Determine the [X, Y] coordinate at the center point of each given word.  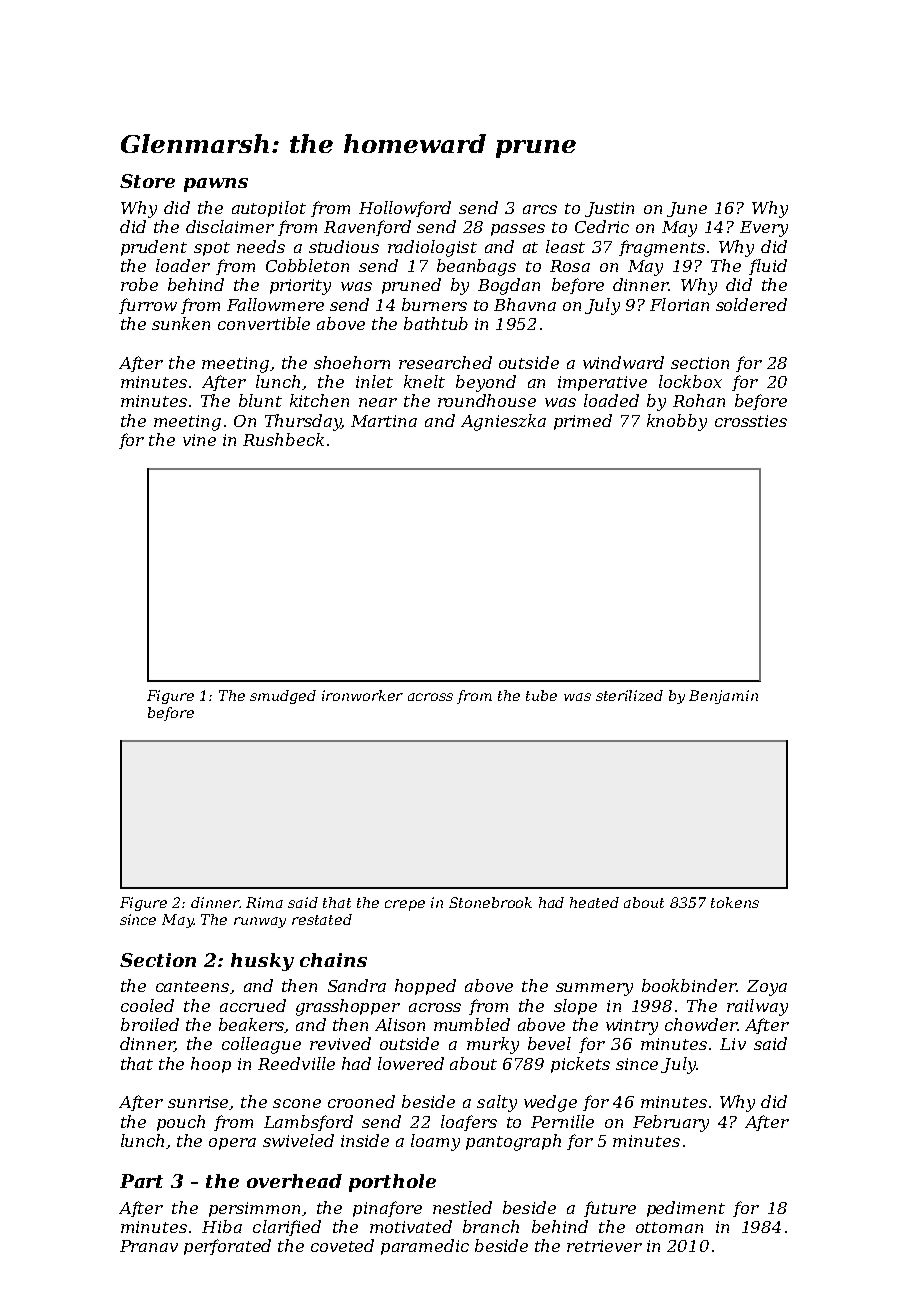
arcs [540, 209]
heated [594, 902]
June [687, 209]
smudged [283, 697]
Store [147, 181]
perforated [227, 1247]
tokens [735, 902]
